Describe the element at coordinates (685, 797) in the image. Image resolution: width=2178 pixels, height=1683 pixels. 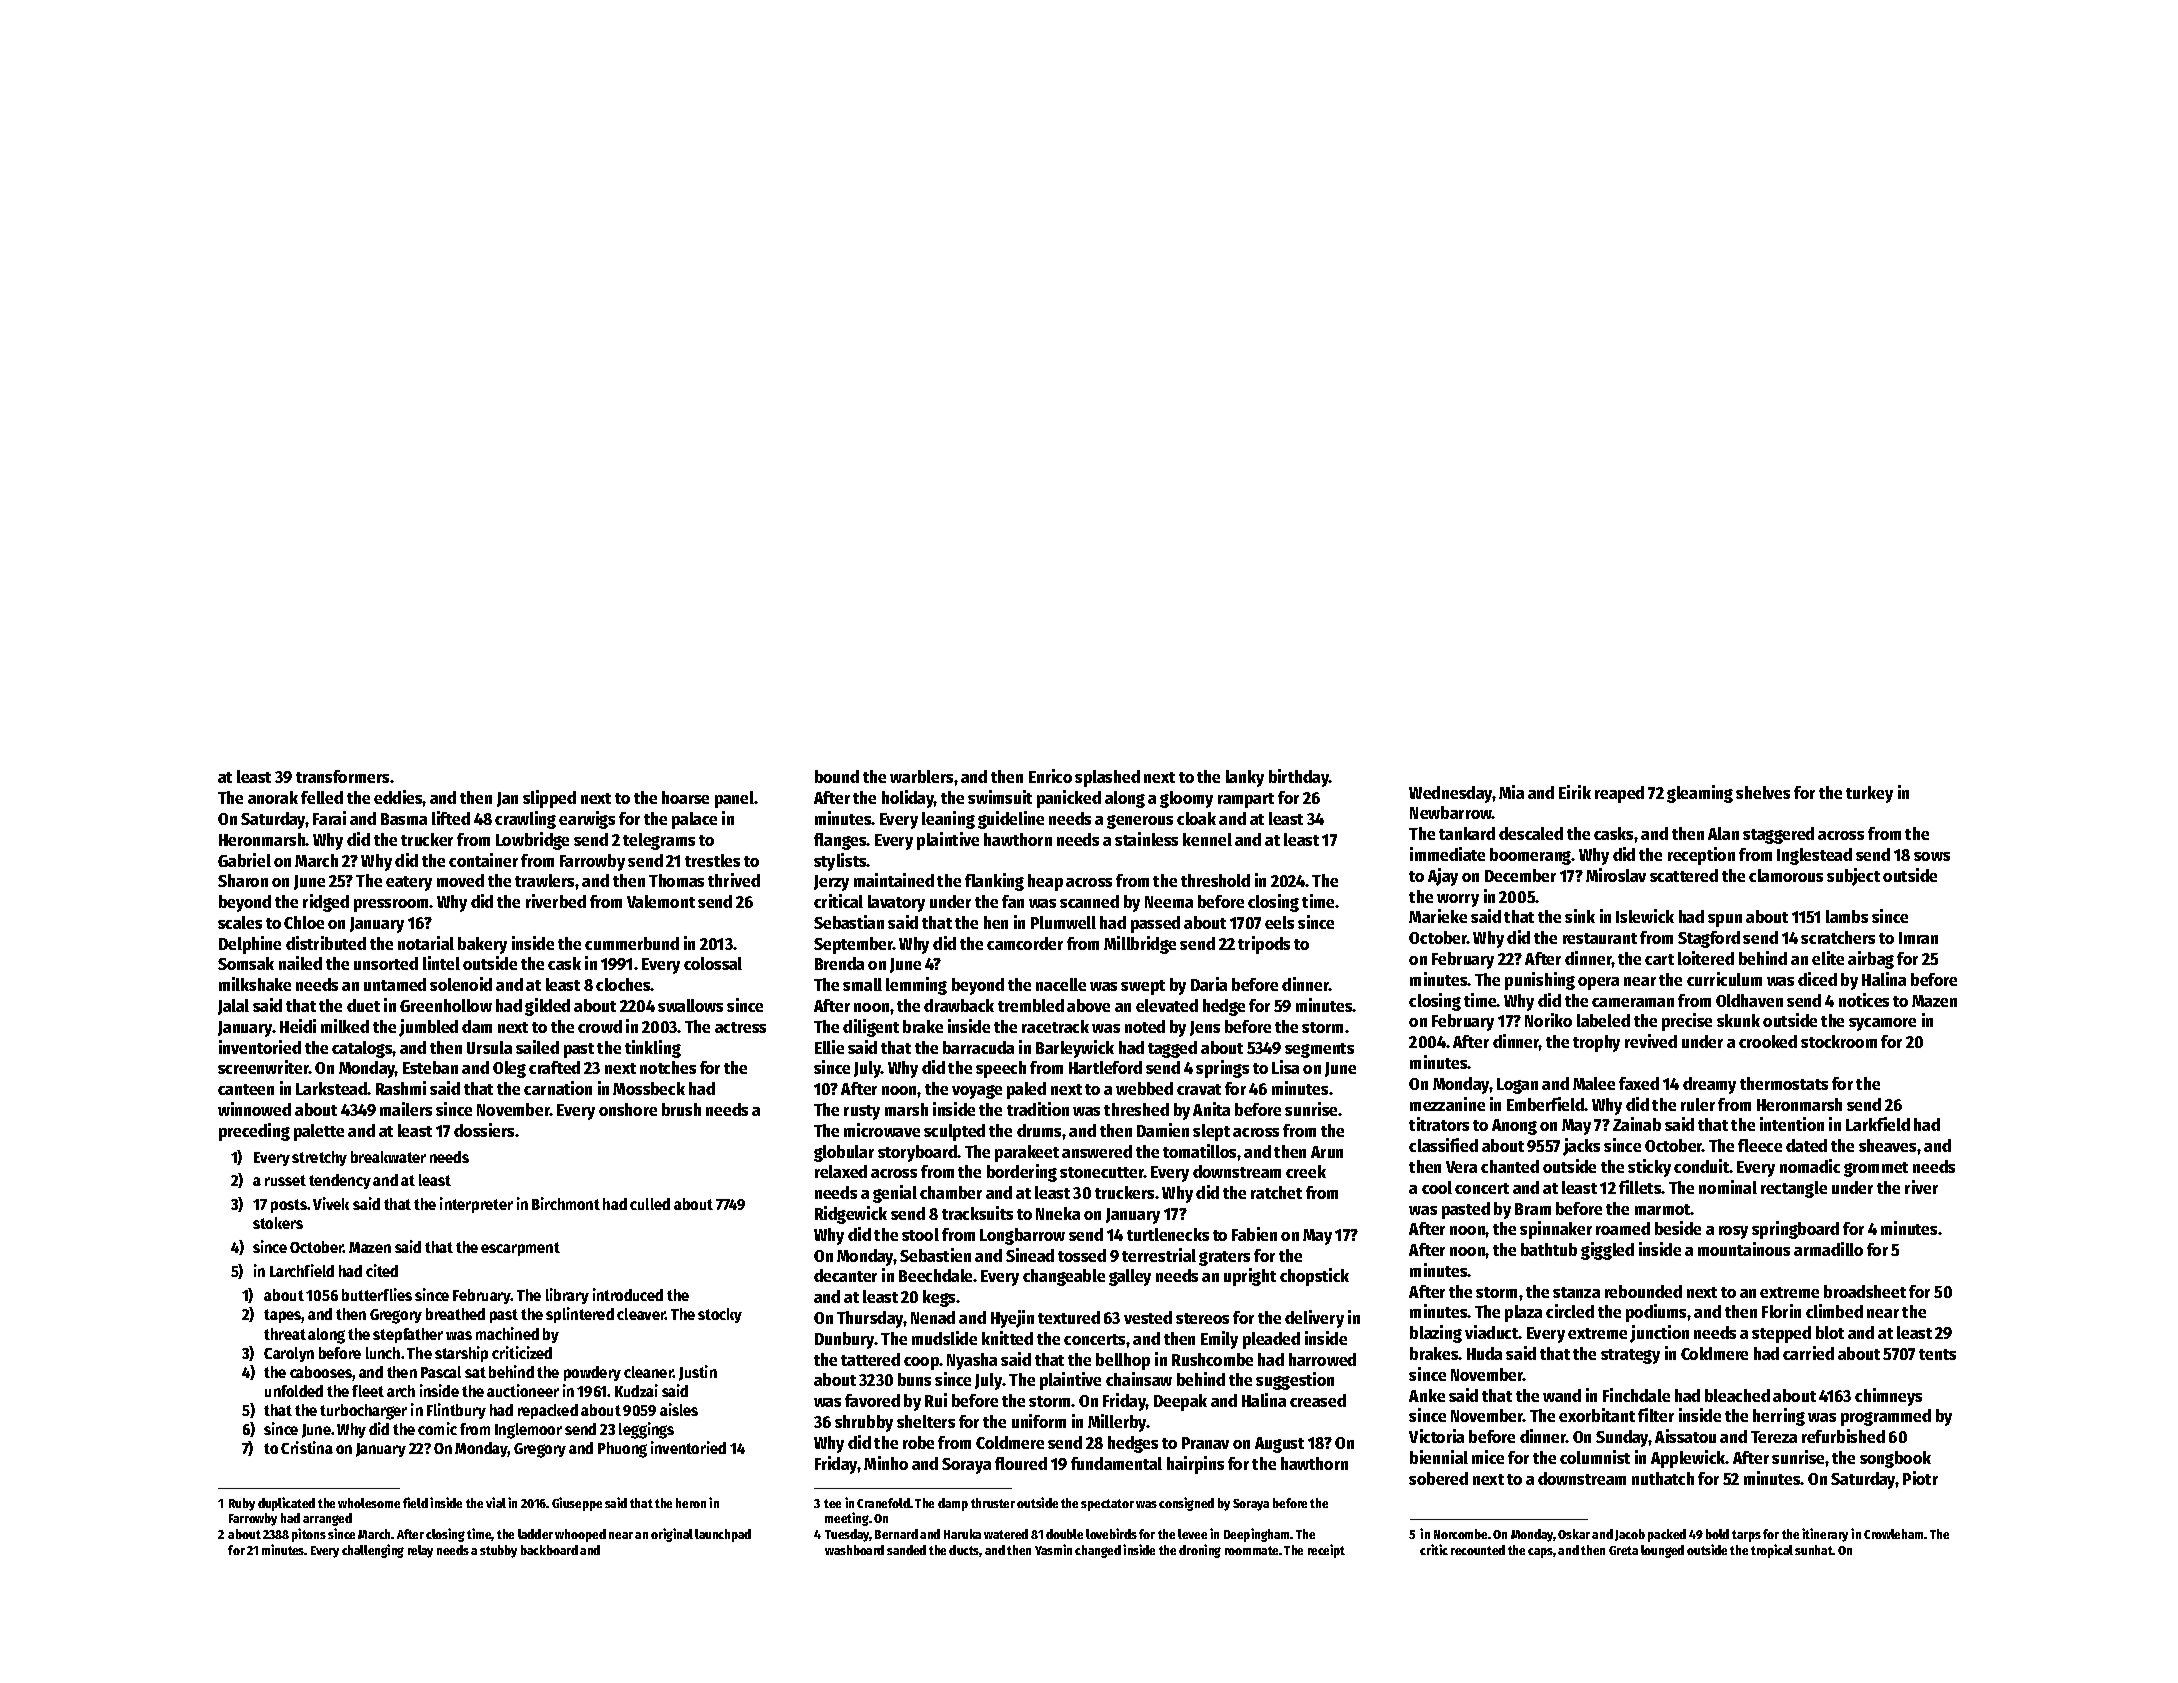
I see `hoarse` at that location.
